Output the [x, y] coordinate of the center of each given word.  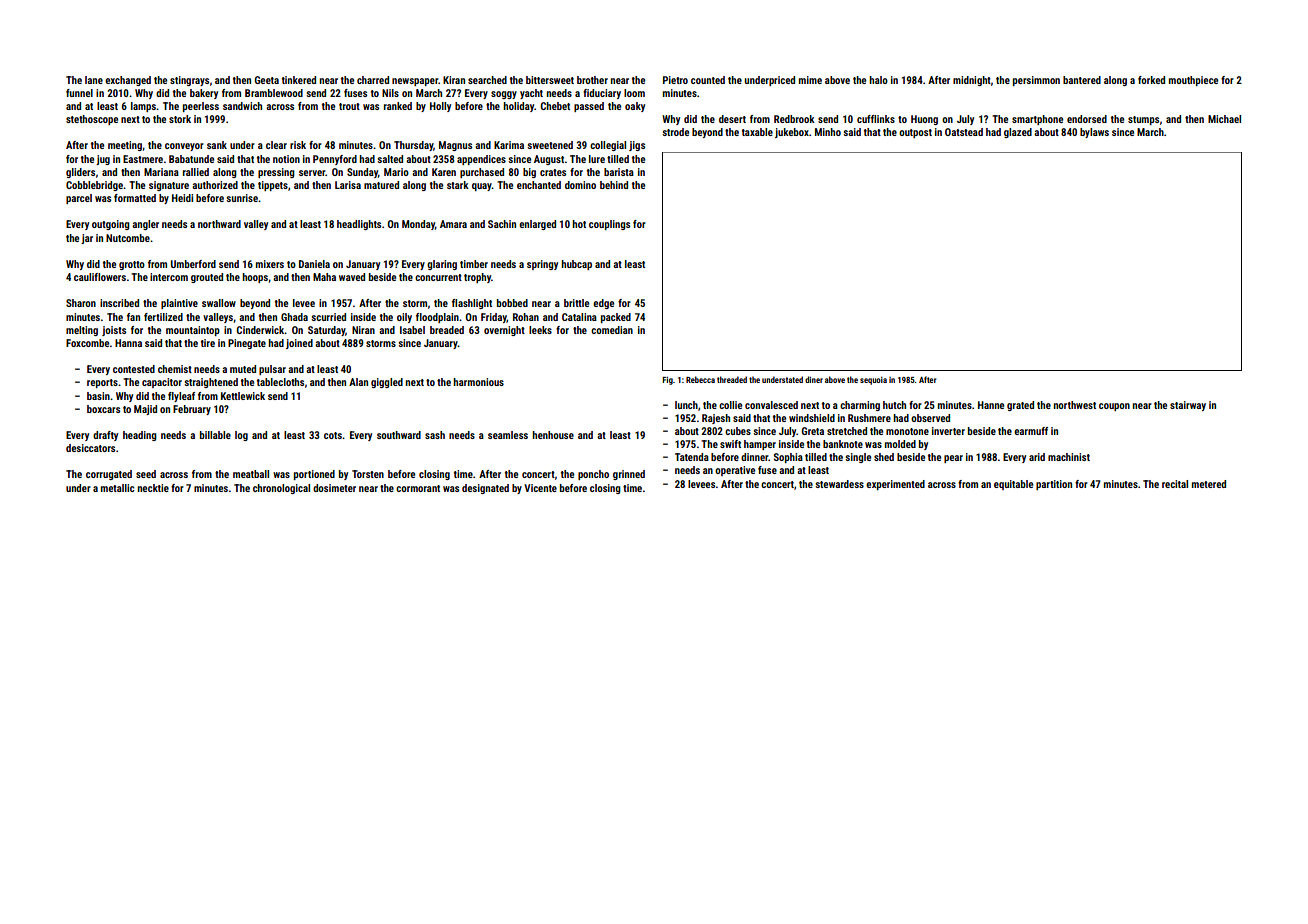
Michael [1224, 119]
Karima [509, 145]
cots [333, 435]
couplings [609, 225]
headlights [359, 225]
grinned [629, 475]
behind [614, 185]
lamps [143, 107]
